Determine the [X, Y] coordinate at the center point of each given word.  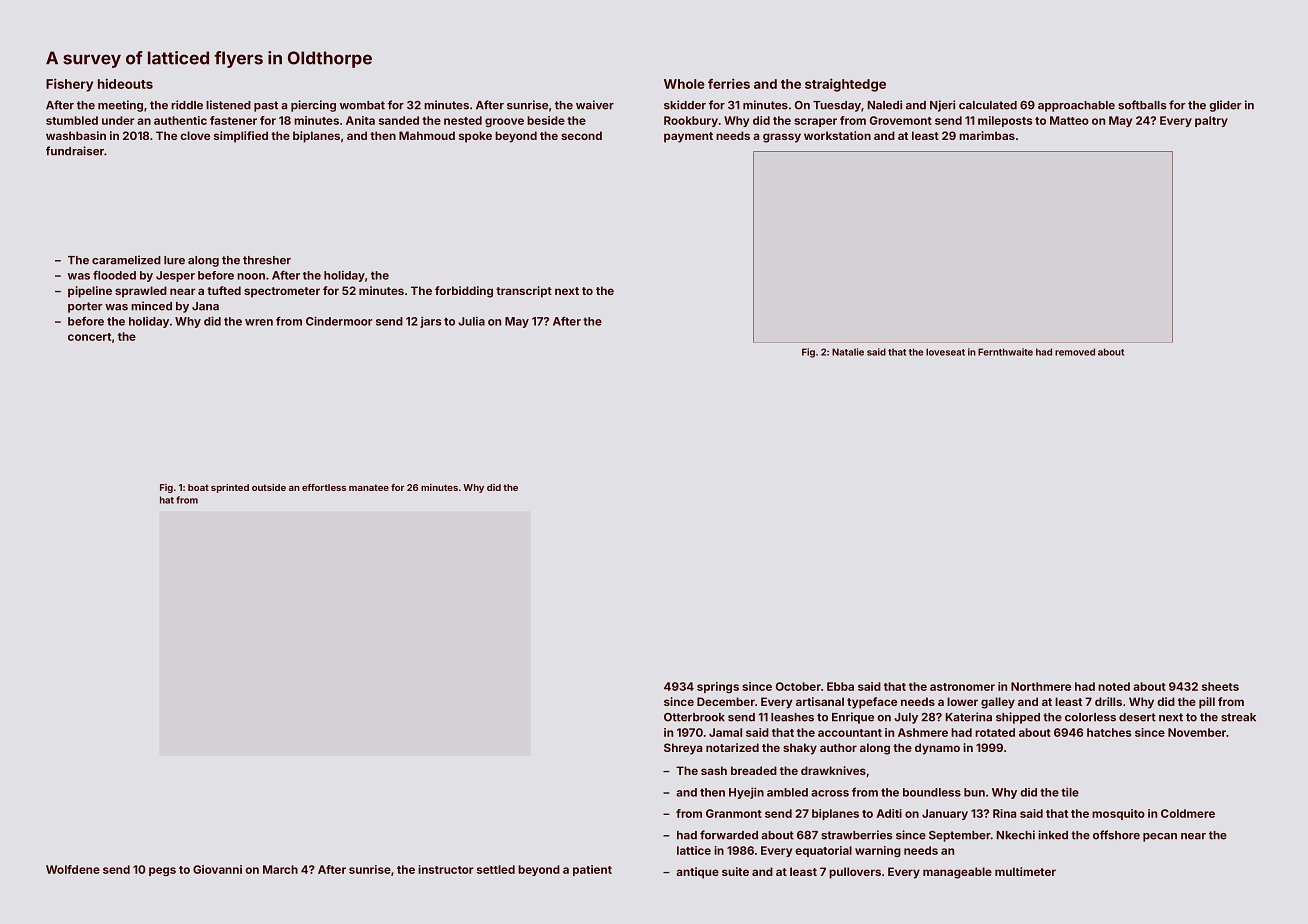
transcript [524, 292]
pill [1207, 703]
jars [431, 322]
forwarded [729, 835]
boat [198, 487]
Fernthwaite [1005, 352]
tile [1070, 792]
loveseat [945, 352]
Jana [205, 306]
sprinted [230, 488]
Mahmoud [427, 135]
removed [1075, 352]
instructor [445, 869]
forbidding [464, 292]
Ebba [840, 686]
